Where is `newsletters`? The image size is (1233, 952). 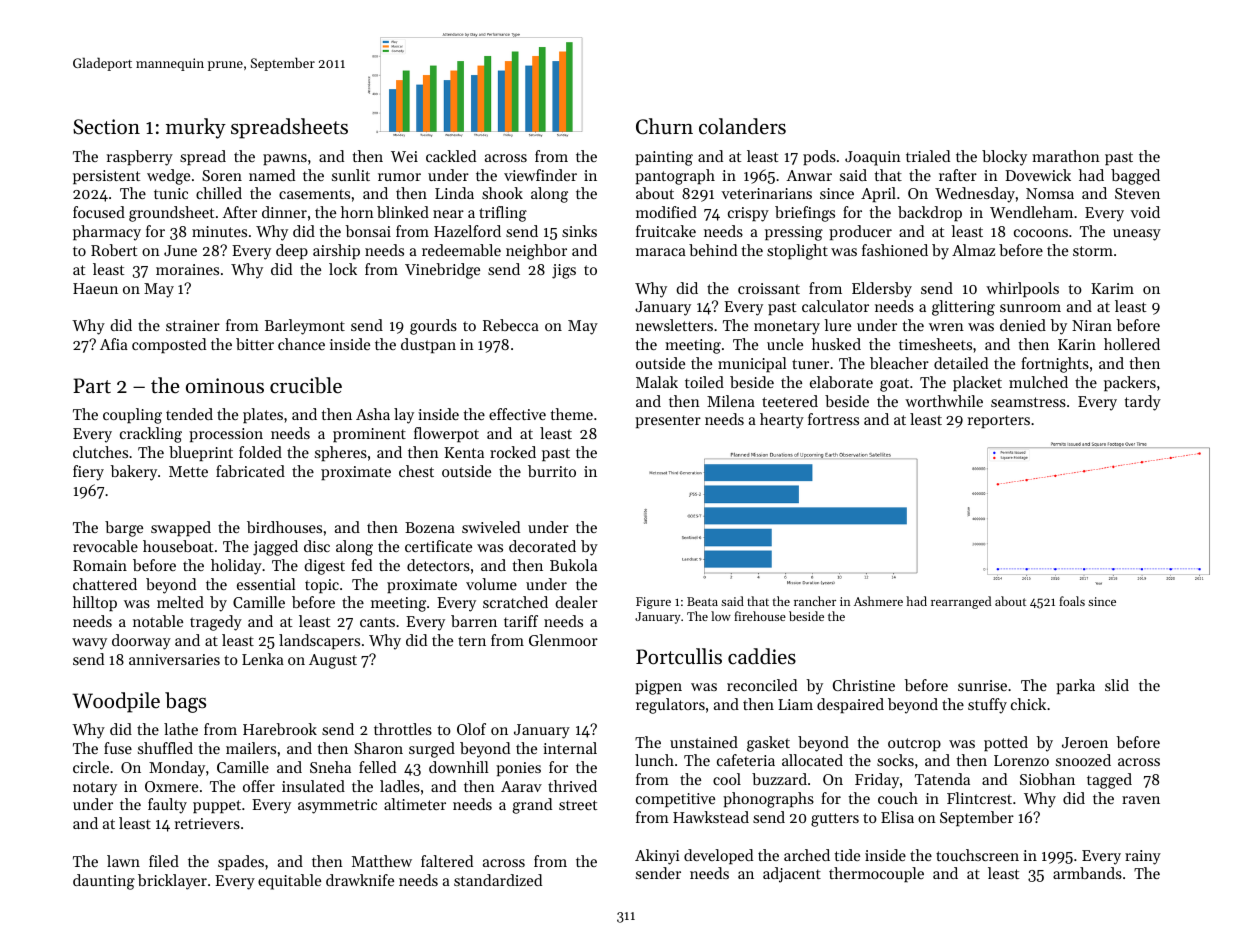
newsletters is located at coordinates (674, 325).
